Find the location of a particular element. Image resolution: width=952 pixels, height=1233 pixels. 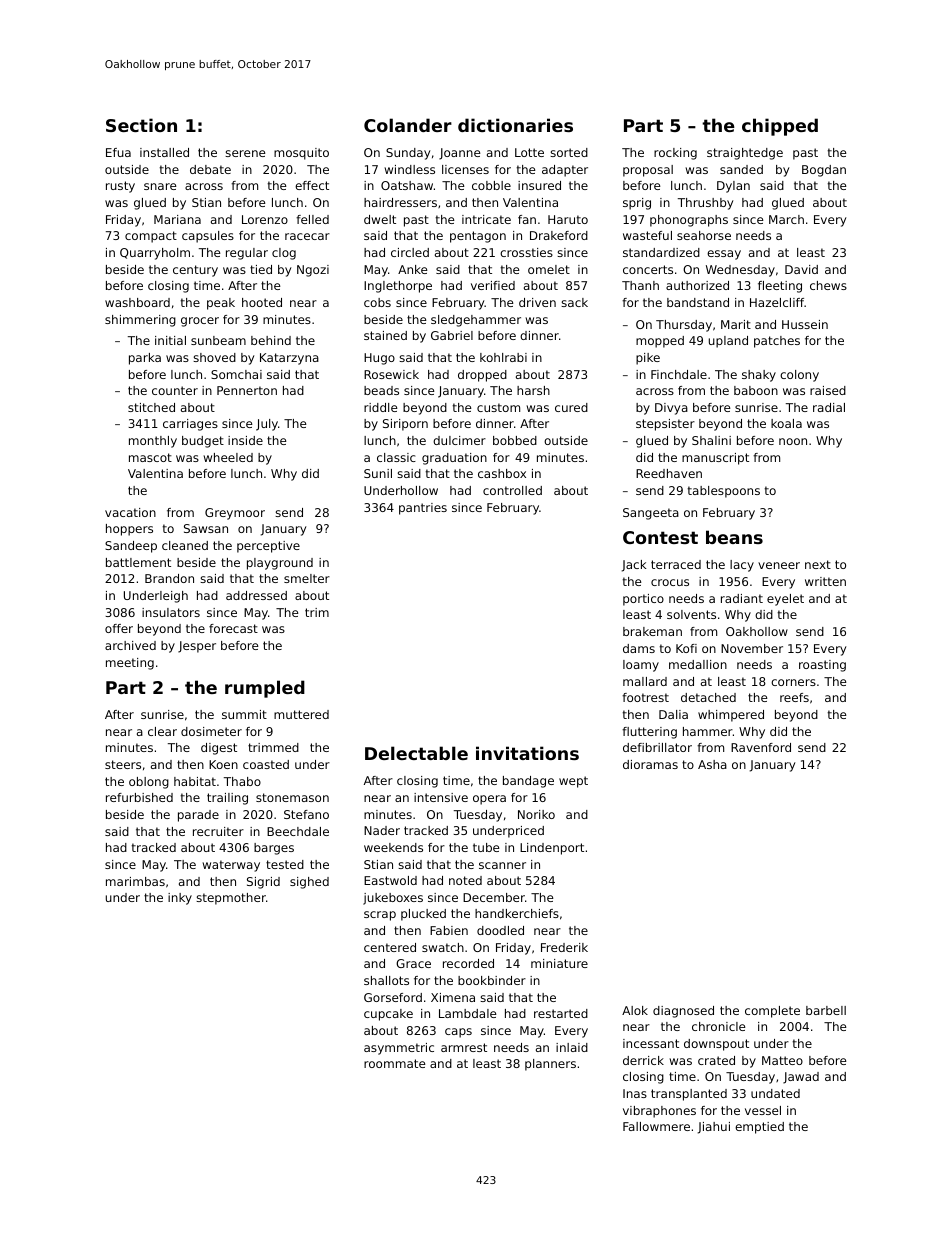

counter is located at coordinates (175, 390).
